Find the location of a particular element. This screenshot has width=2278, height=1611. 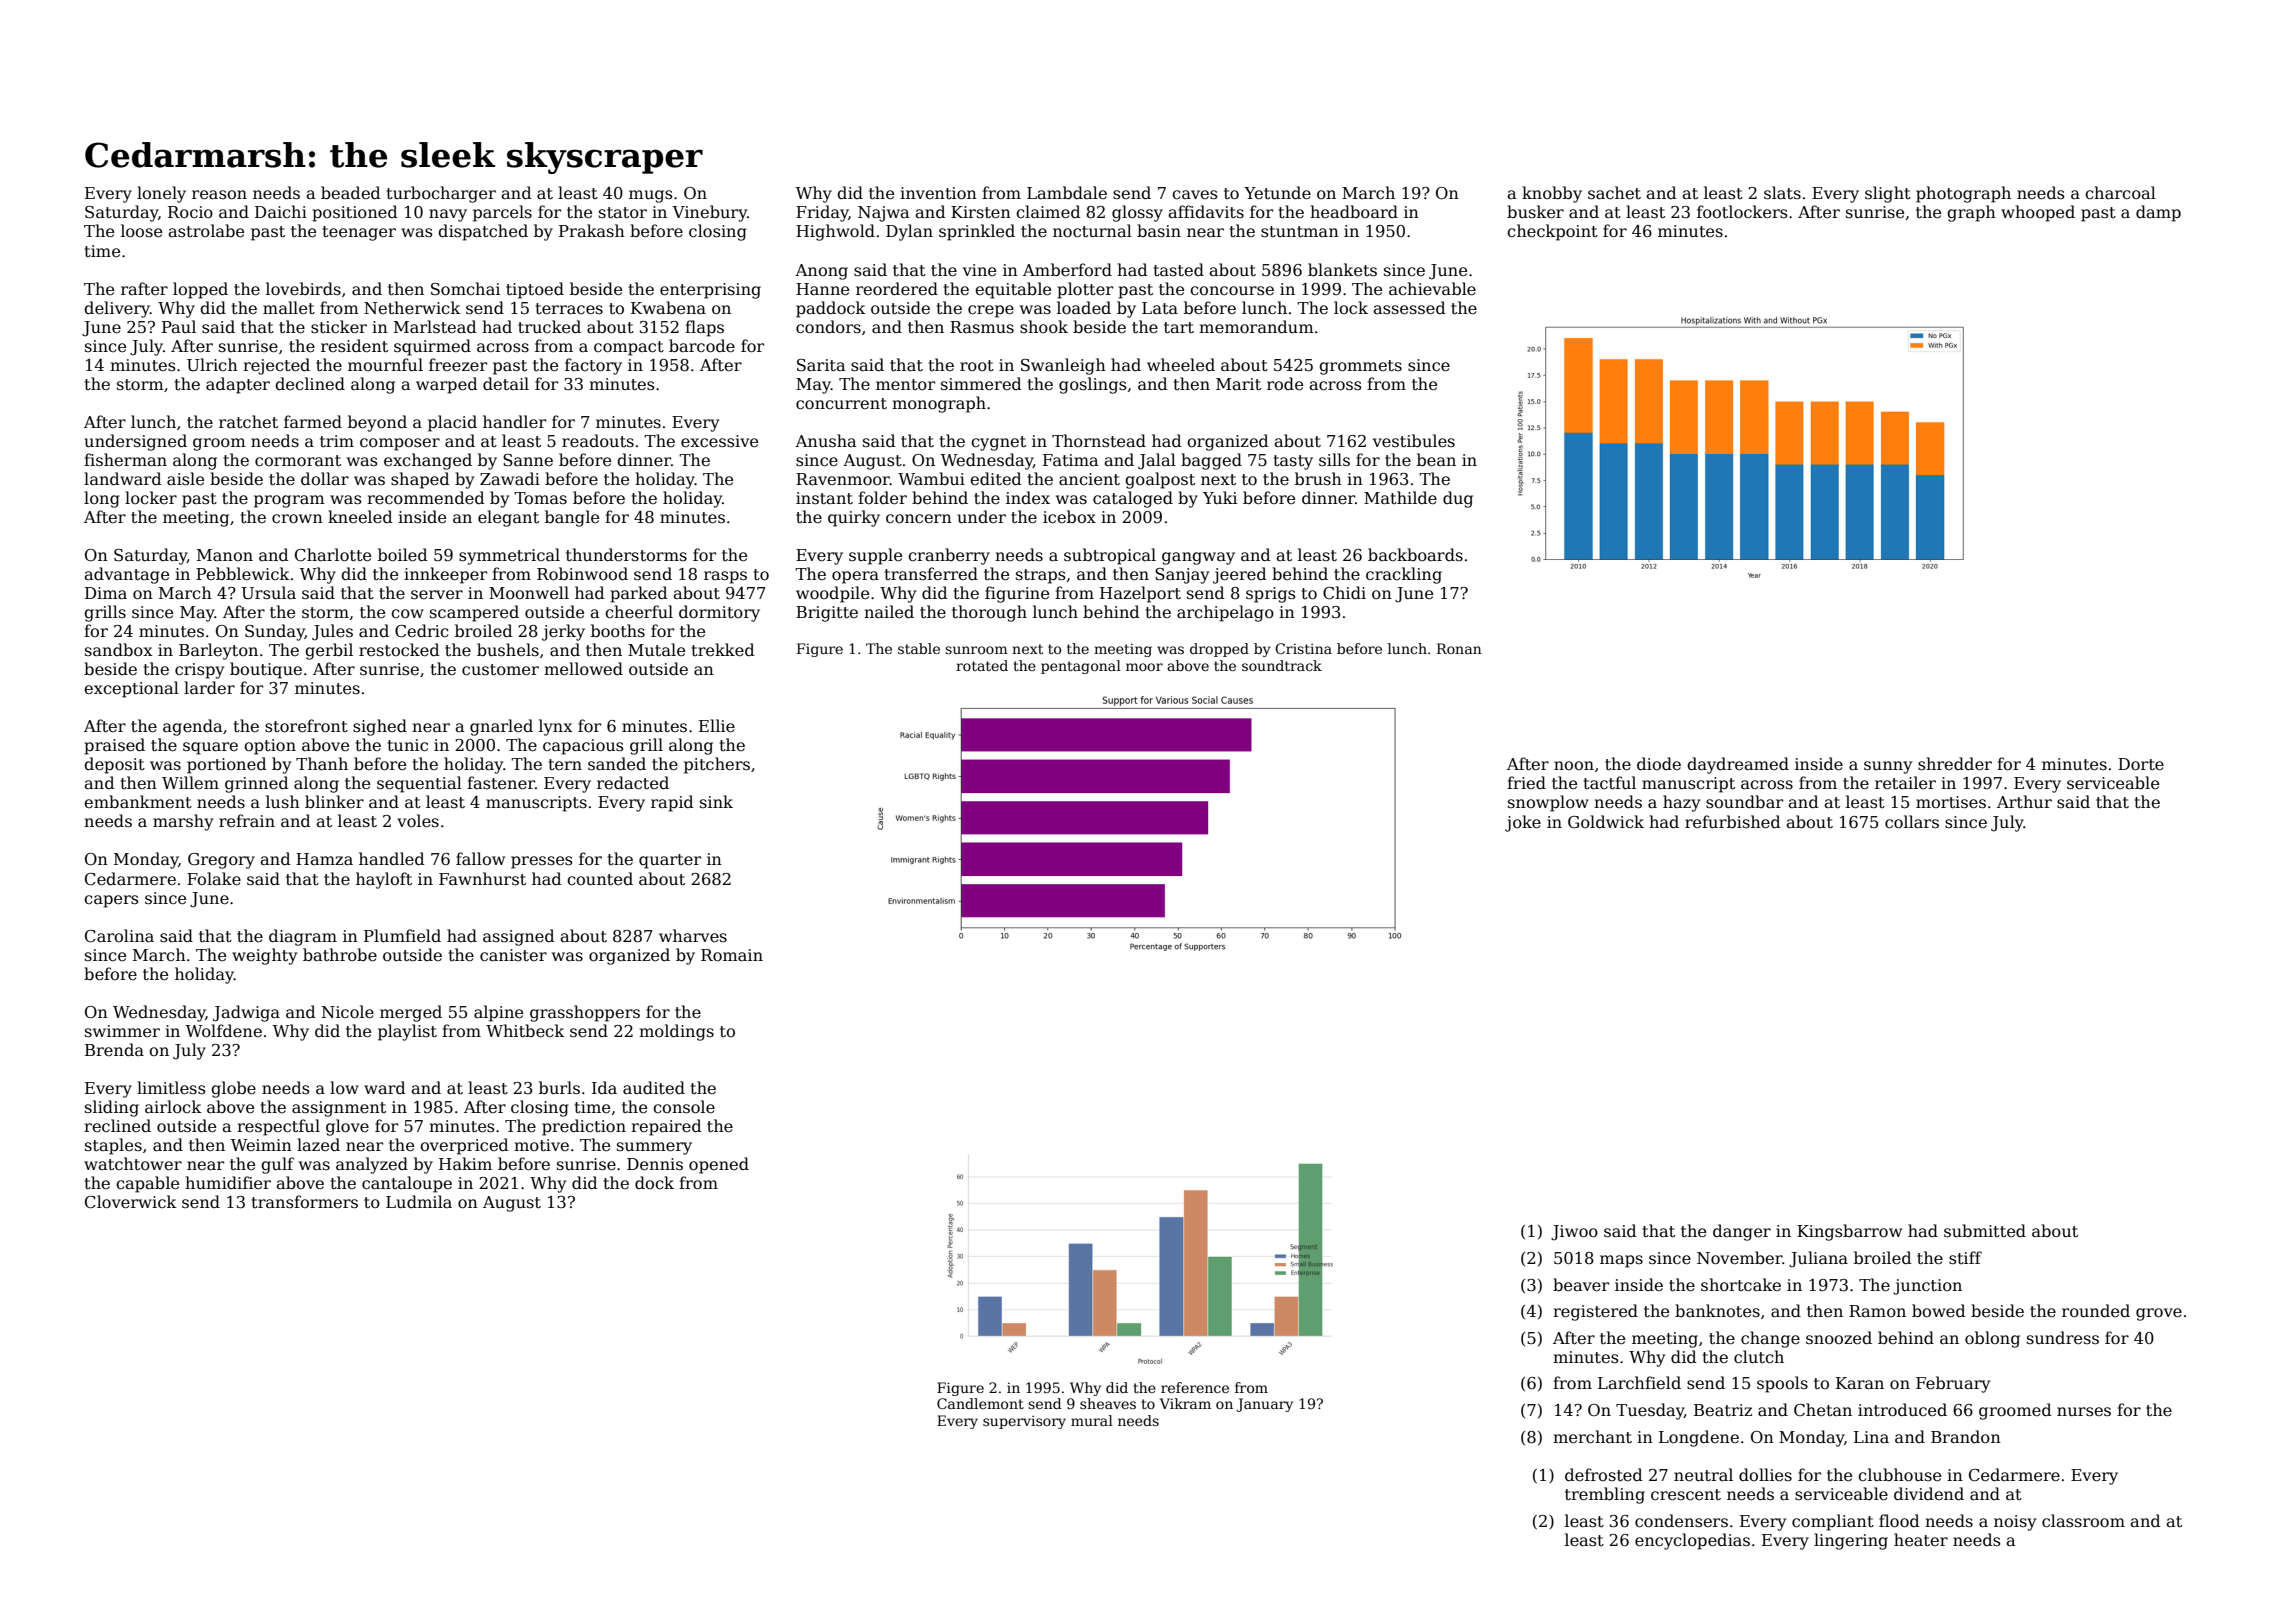

playlist is located at coordinates (407, 1032).
